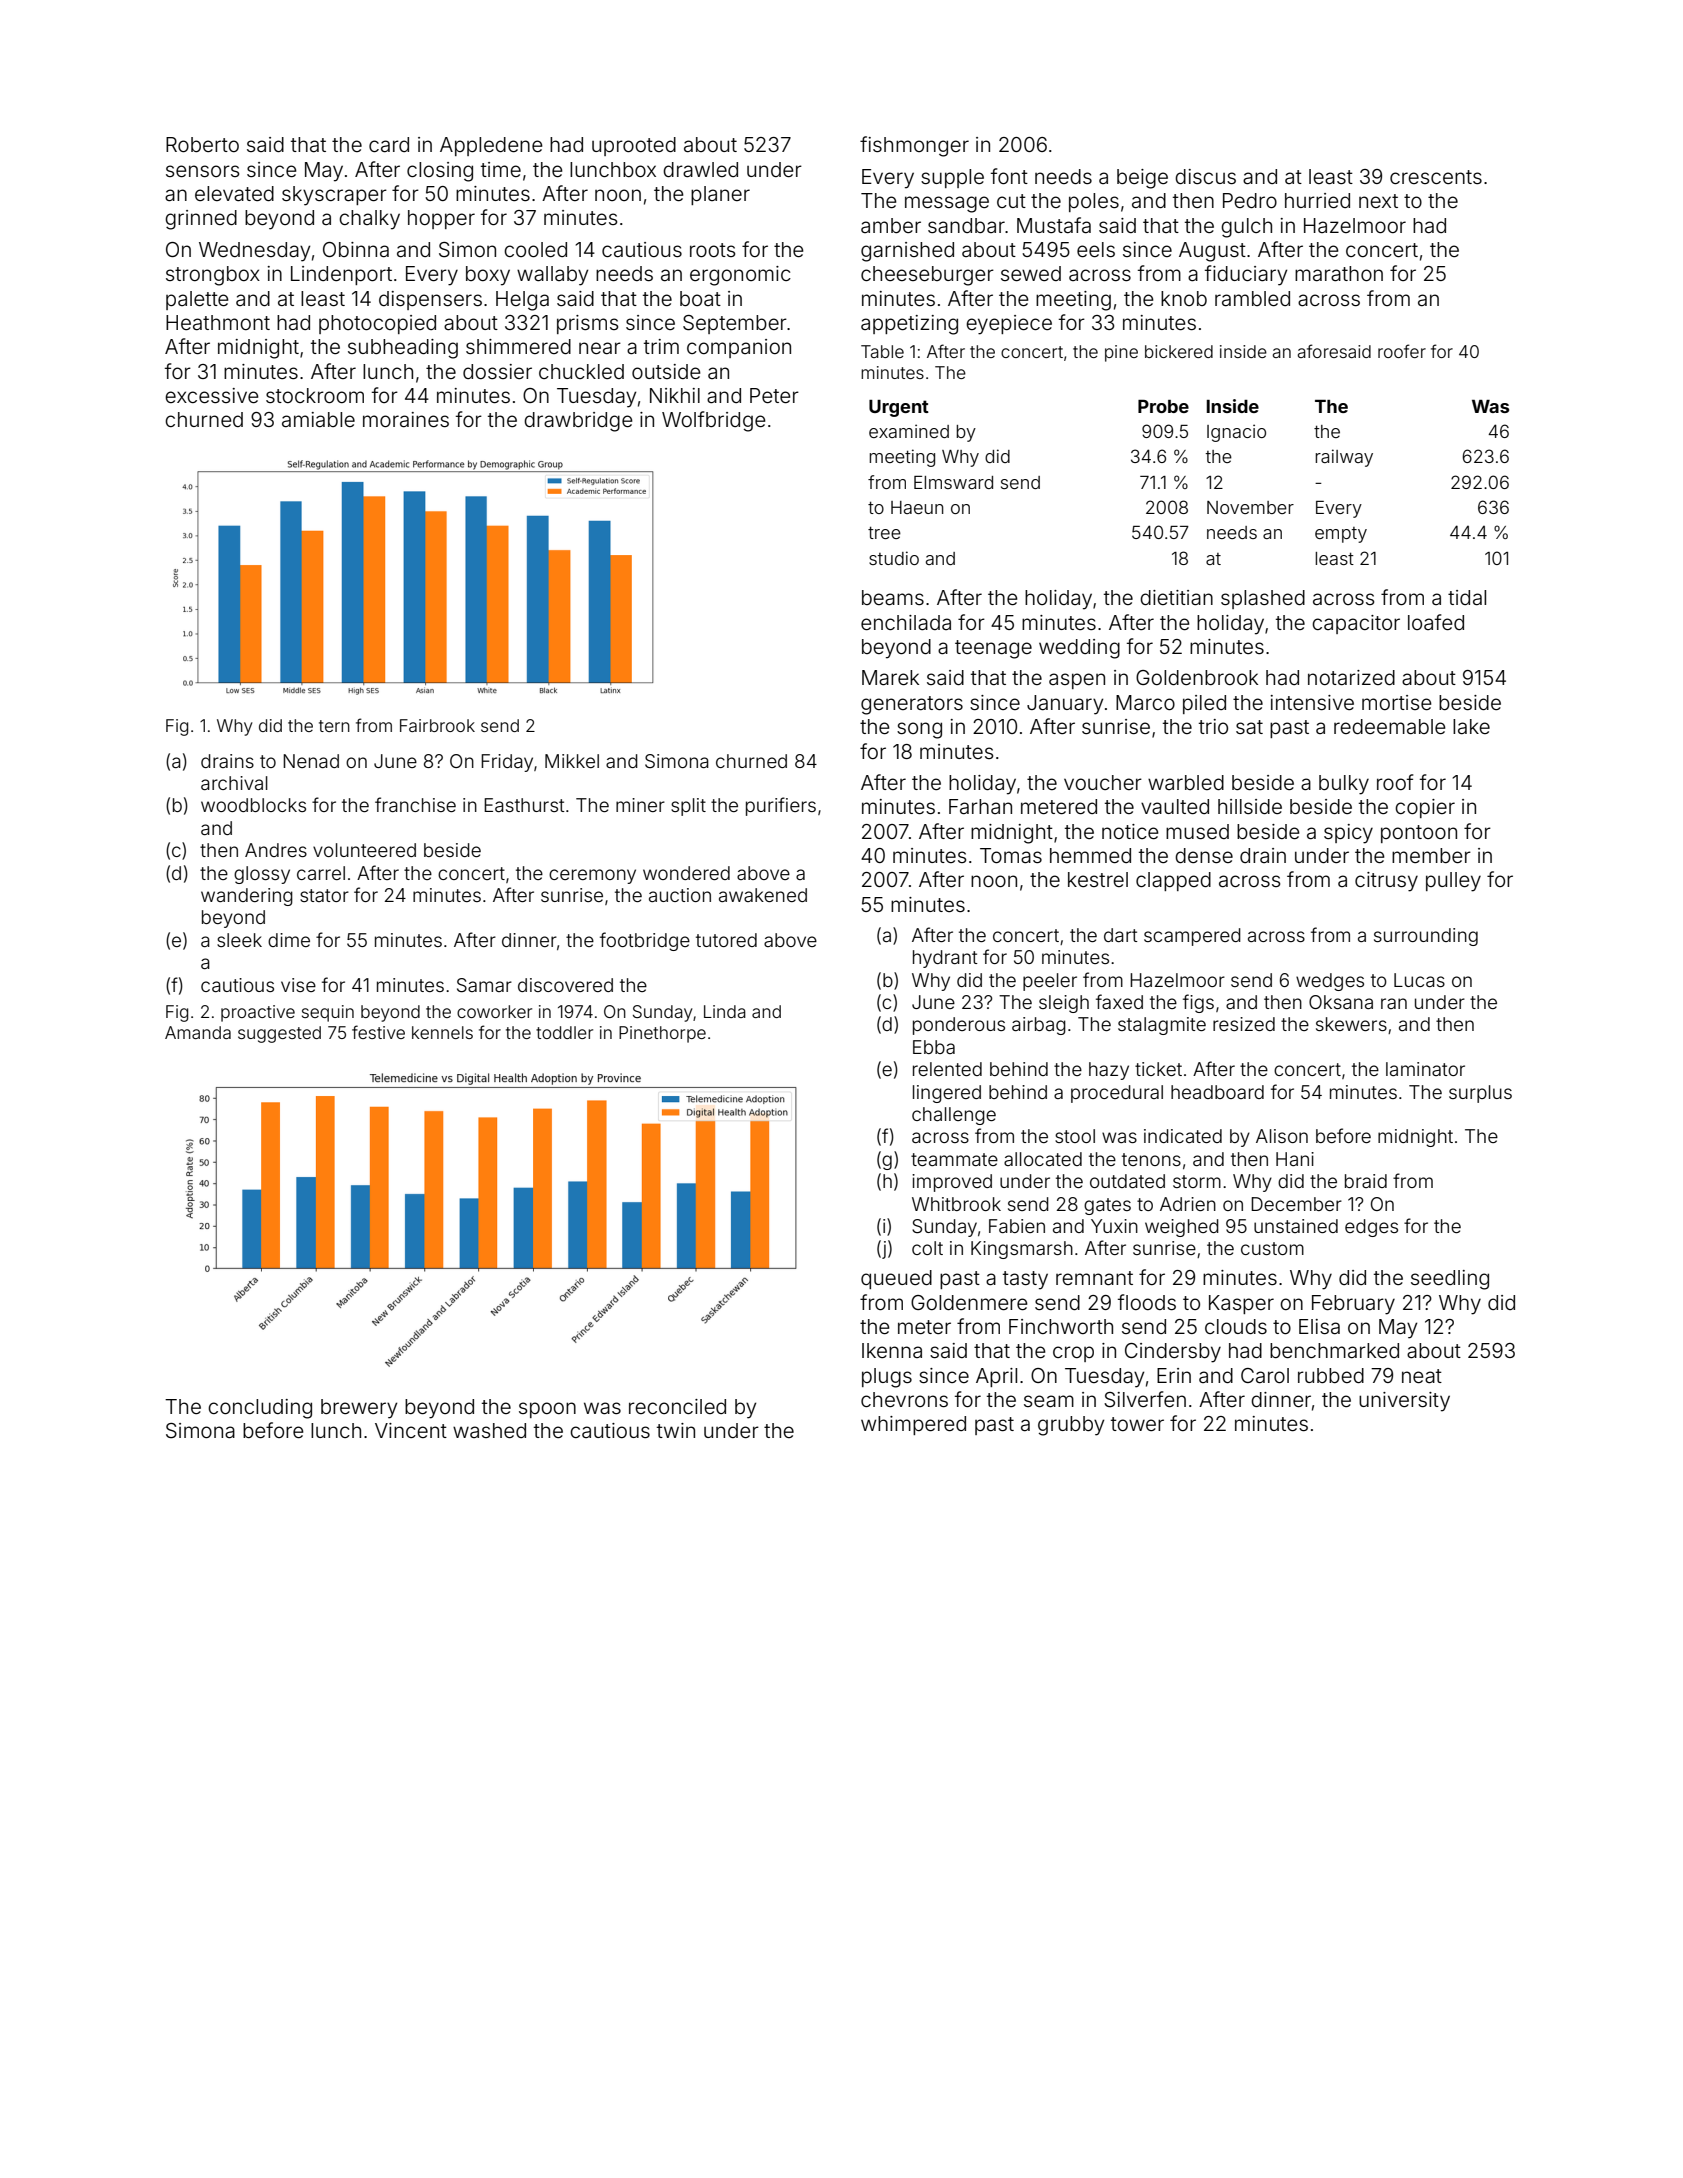  I want to click on Vincent, so click(411, 1430).
